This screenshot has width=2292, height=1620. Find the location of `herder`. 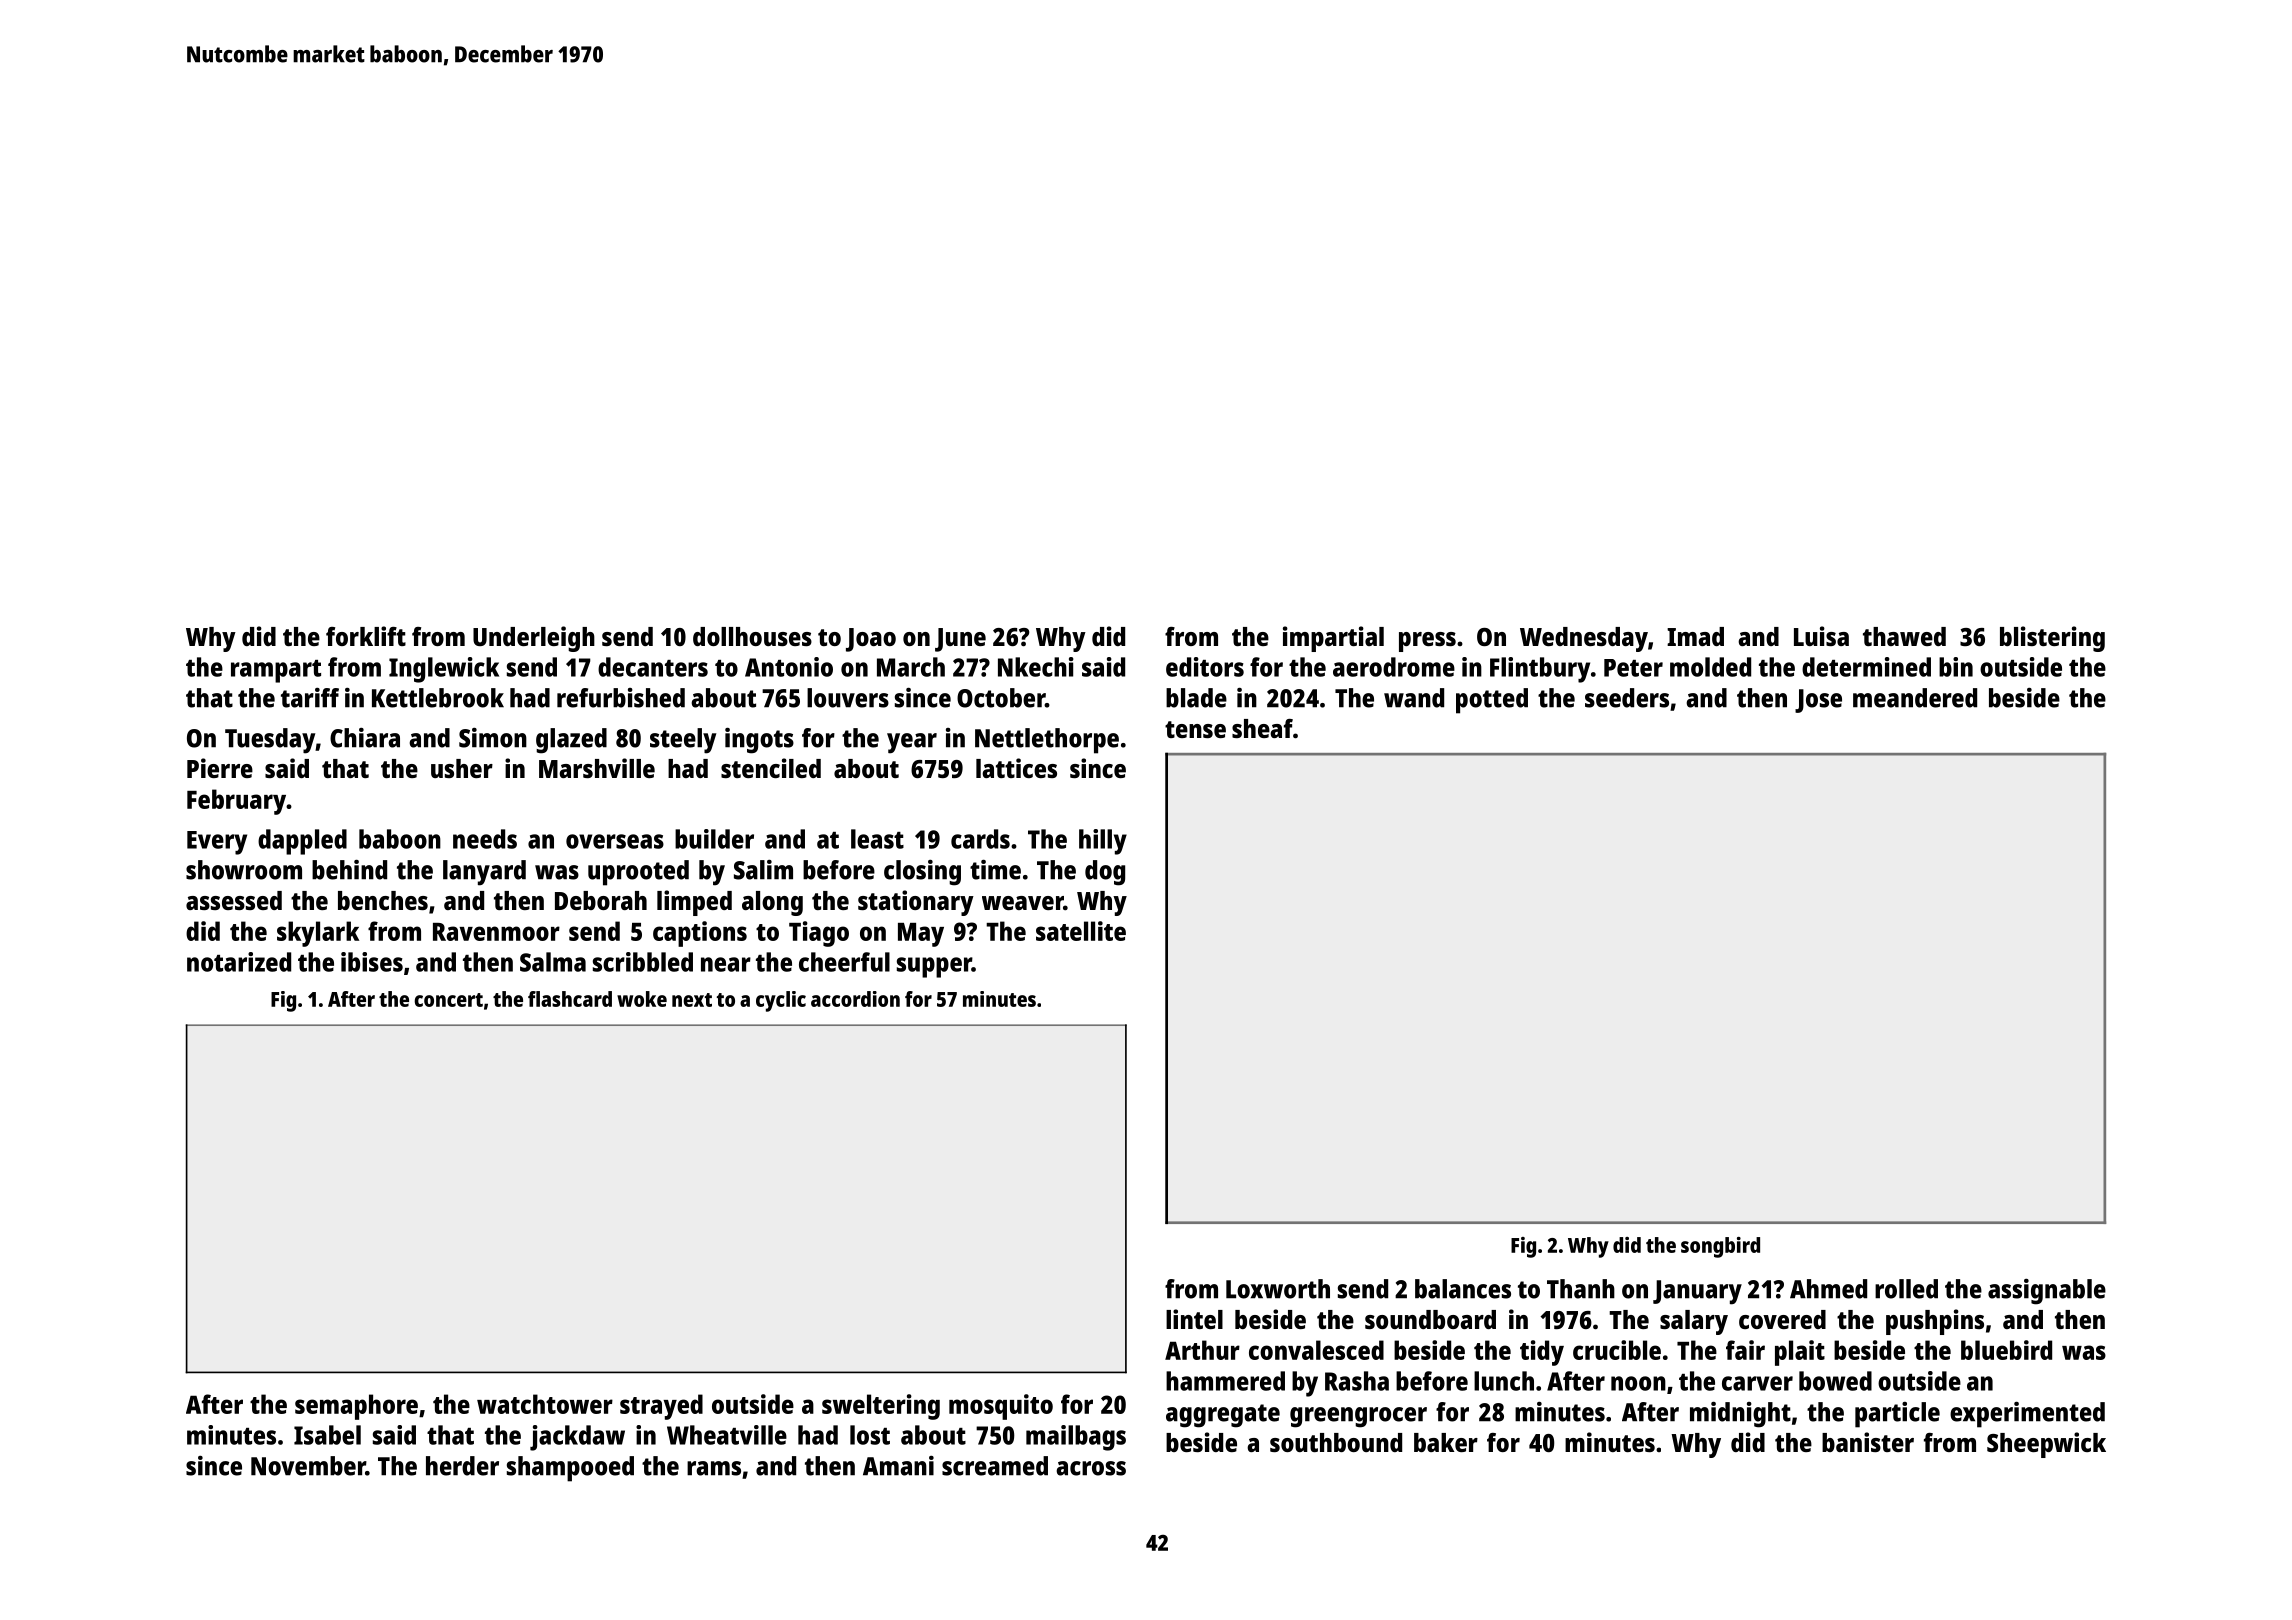

herder is located at coordinates (462, 1466).
